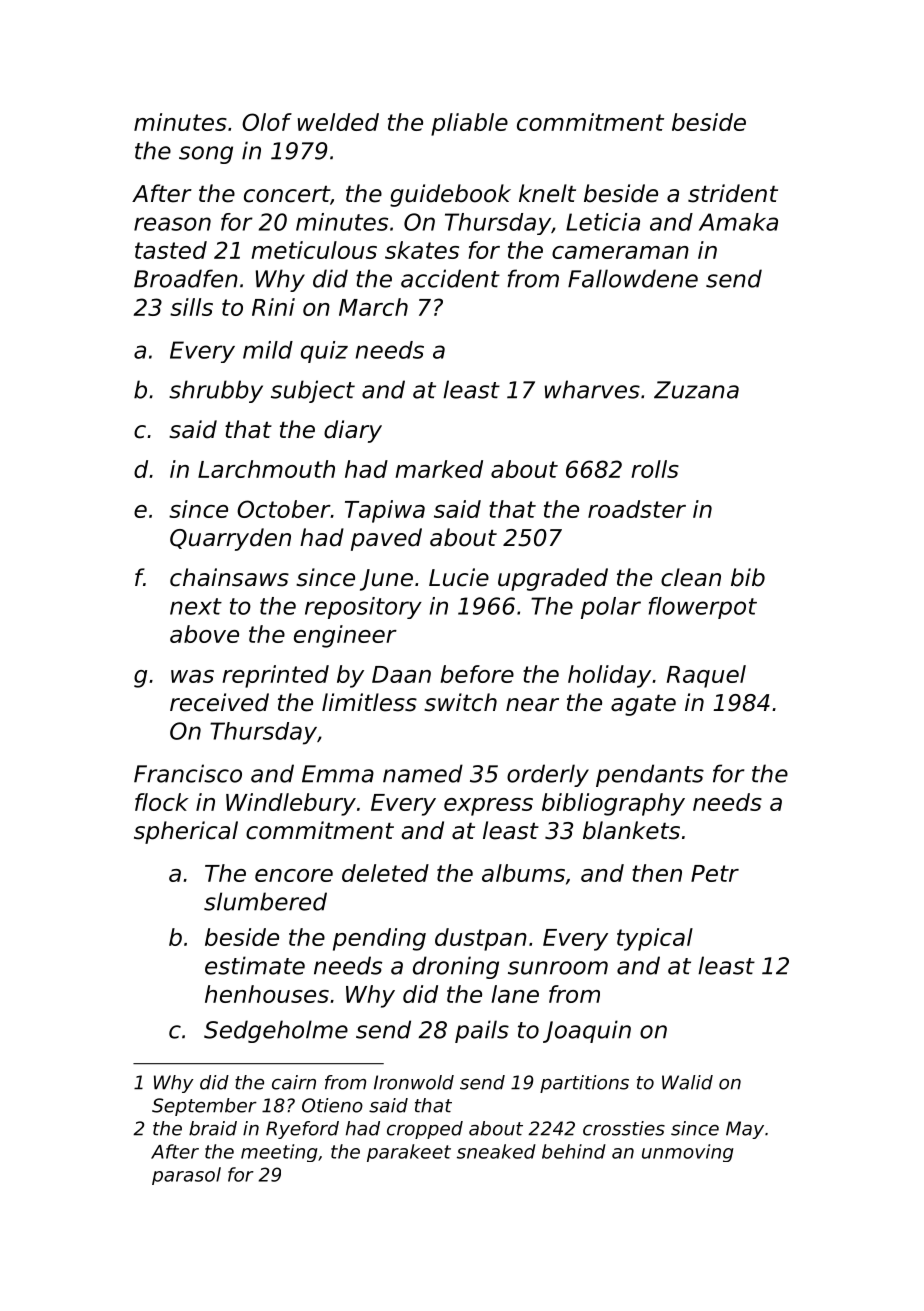  I want to click on Olof, so click(267, 122).
